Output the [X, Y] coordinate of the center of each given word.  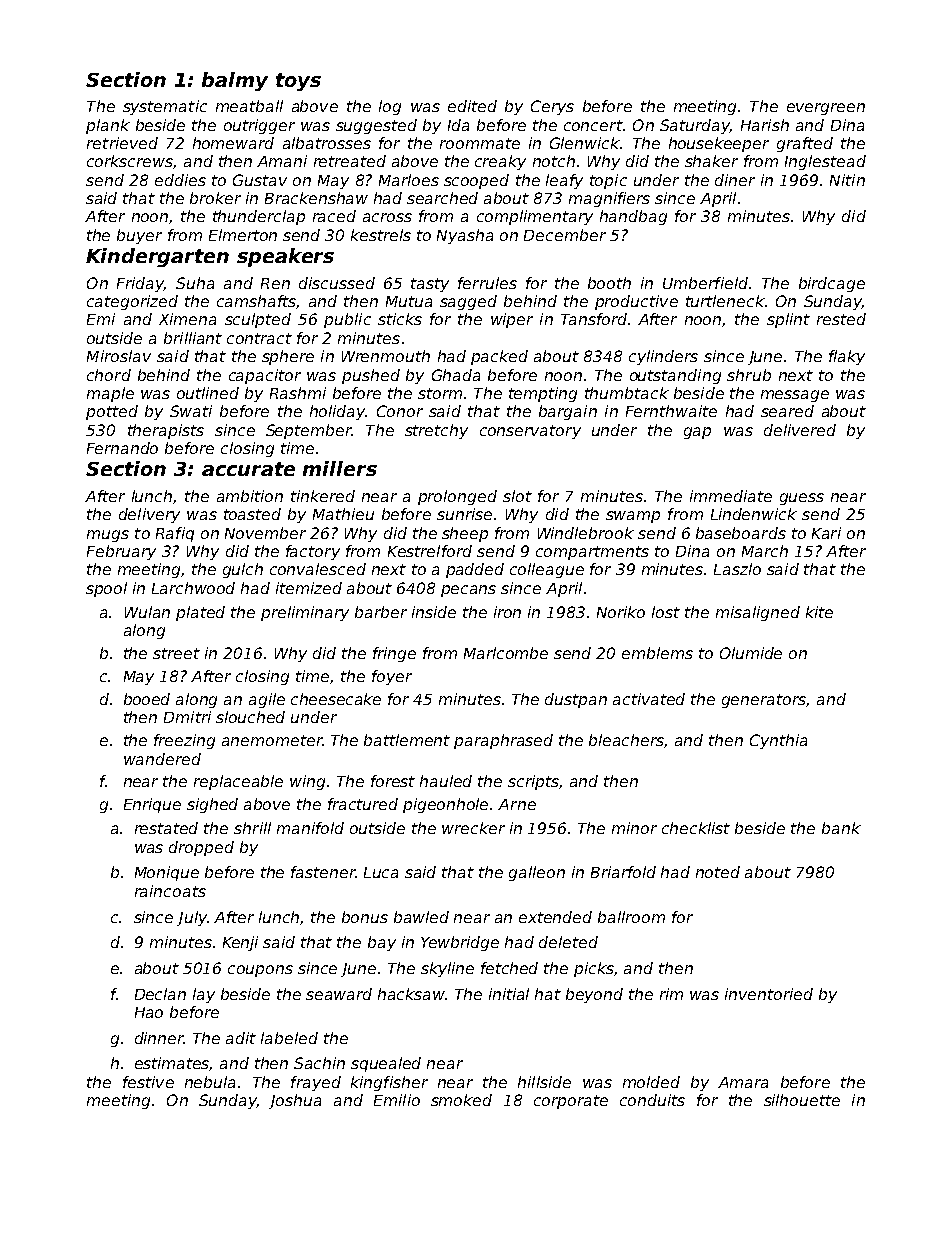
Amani [282, 161]
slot [517, 496]
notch [554, 161]
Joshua [295, 1101]
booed [147, 699]
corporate [571, 1102]
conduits [652, 1100]
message [795, 396]
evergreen [826, 109]
